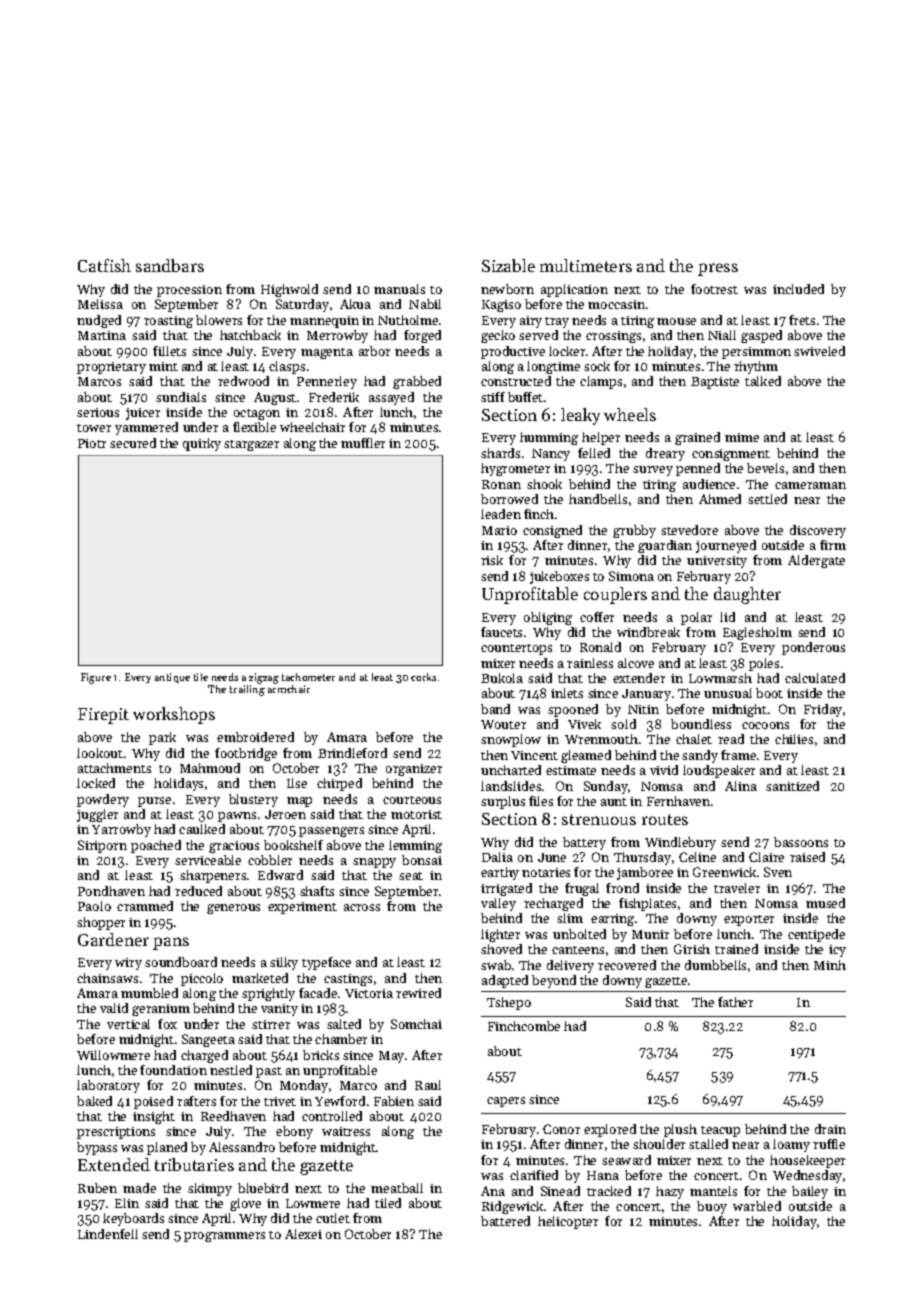 The height and width of the document is (1308, 924). What do you see at coordinates (172, 678) in the document?
I see `antique` at bounding box center [172, 678].
